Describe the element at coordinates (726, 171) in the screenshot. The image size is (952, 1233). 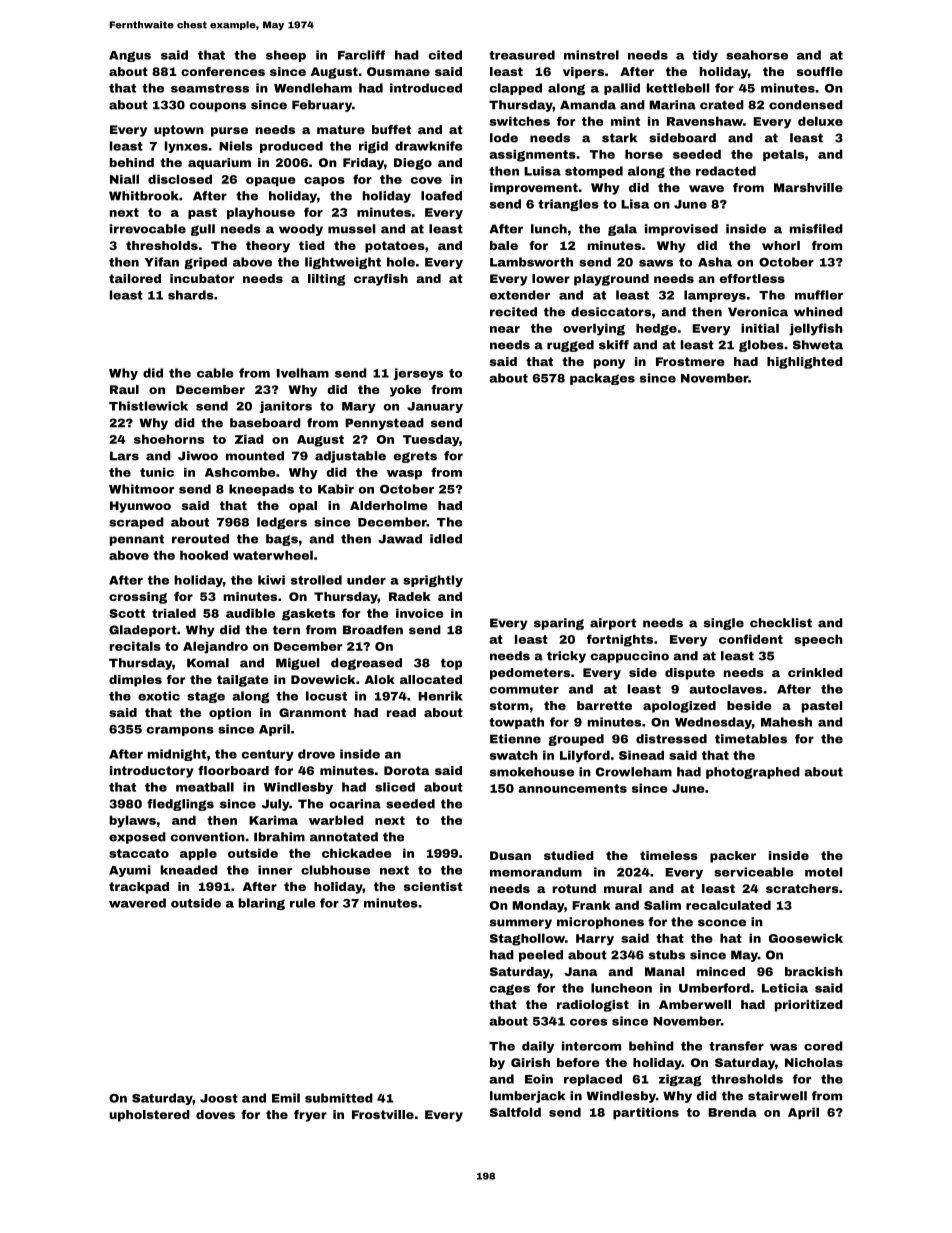
I see `redacted` at that location.
